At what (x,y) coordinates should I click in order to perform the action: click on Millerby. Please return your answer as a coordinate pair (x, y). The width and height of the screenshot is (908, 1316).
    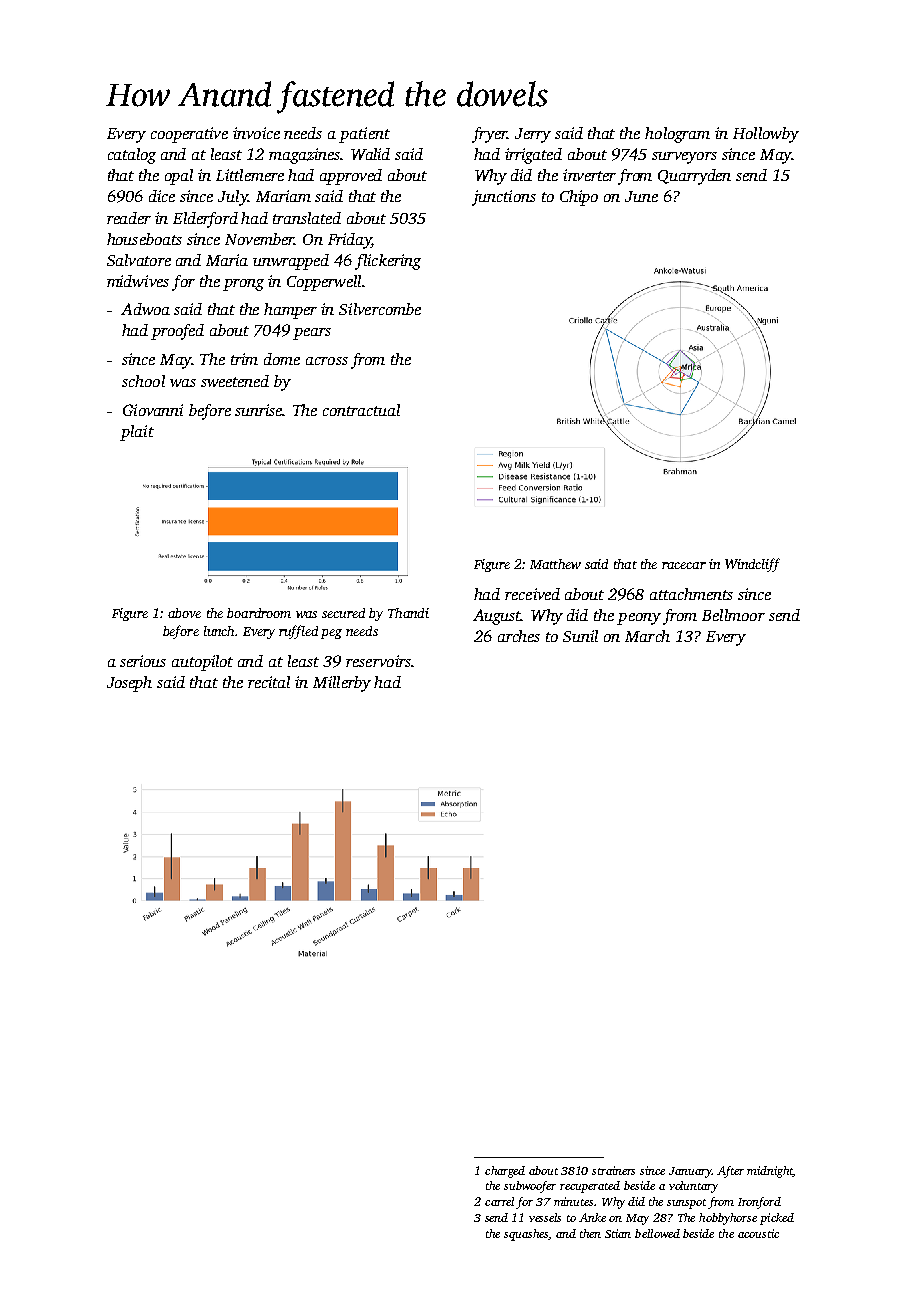
    Looking at the image, I should click on (342, 684).
